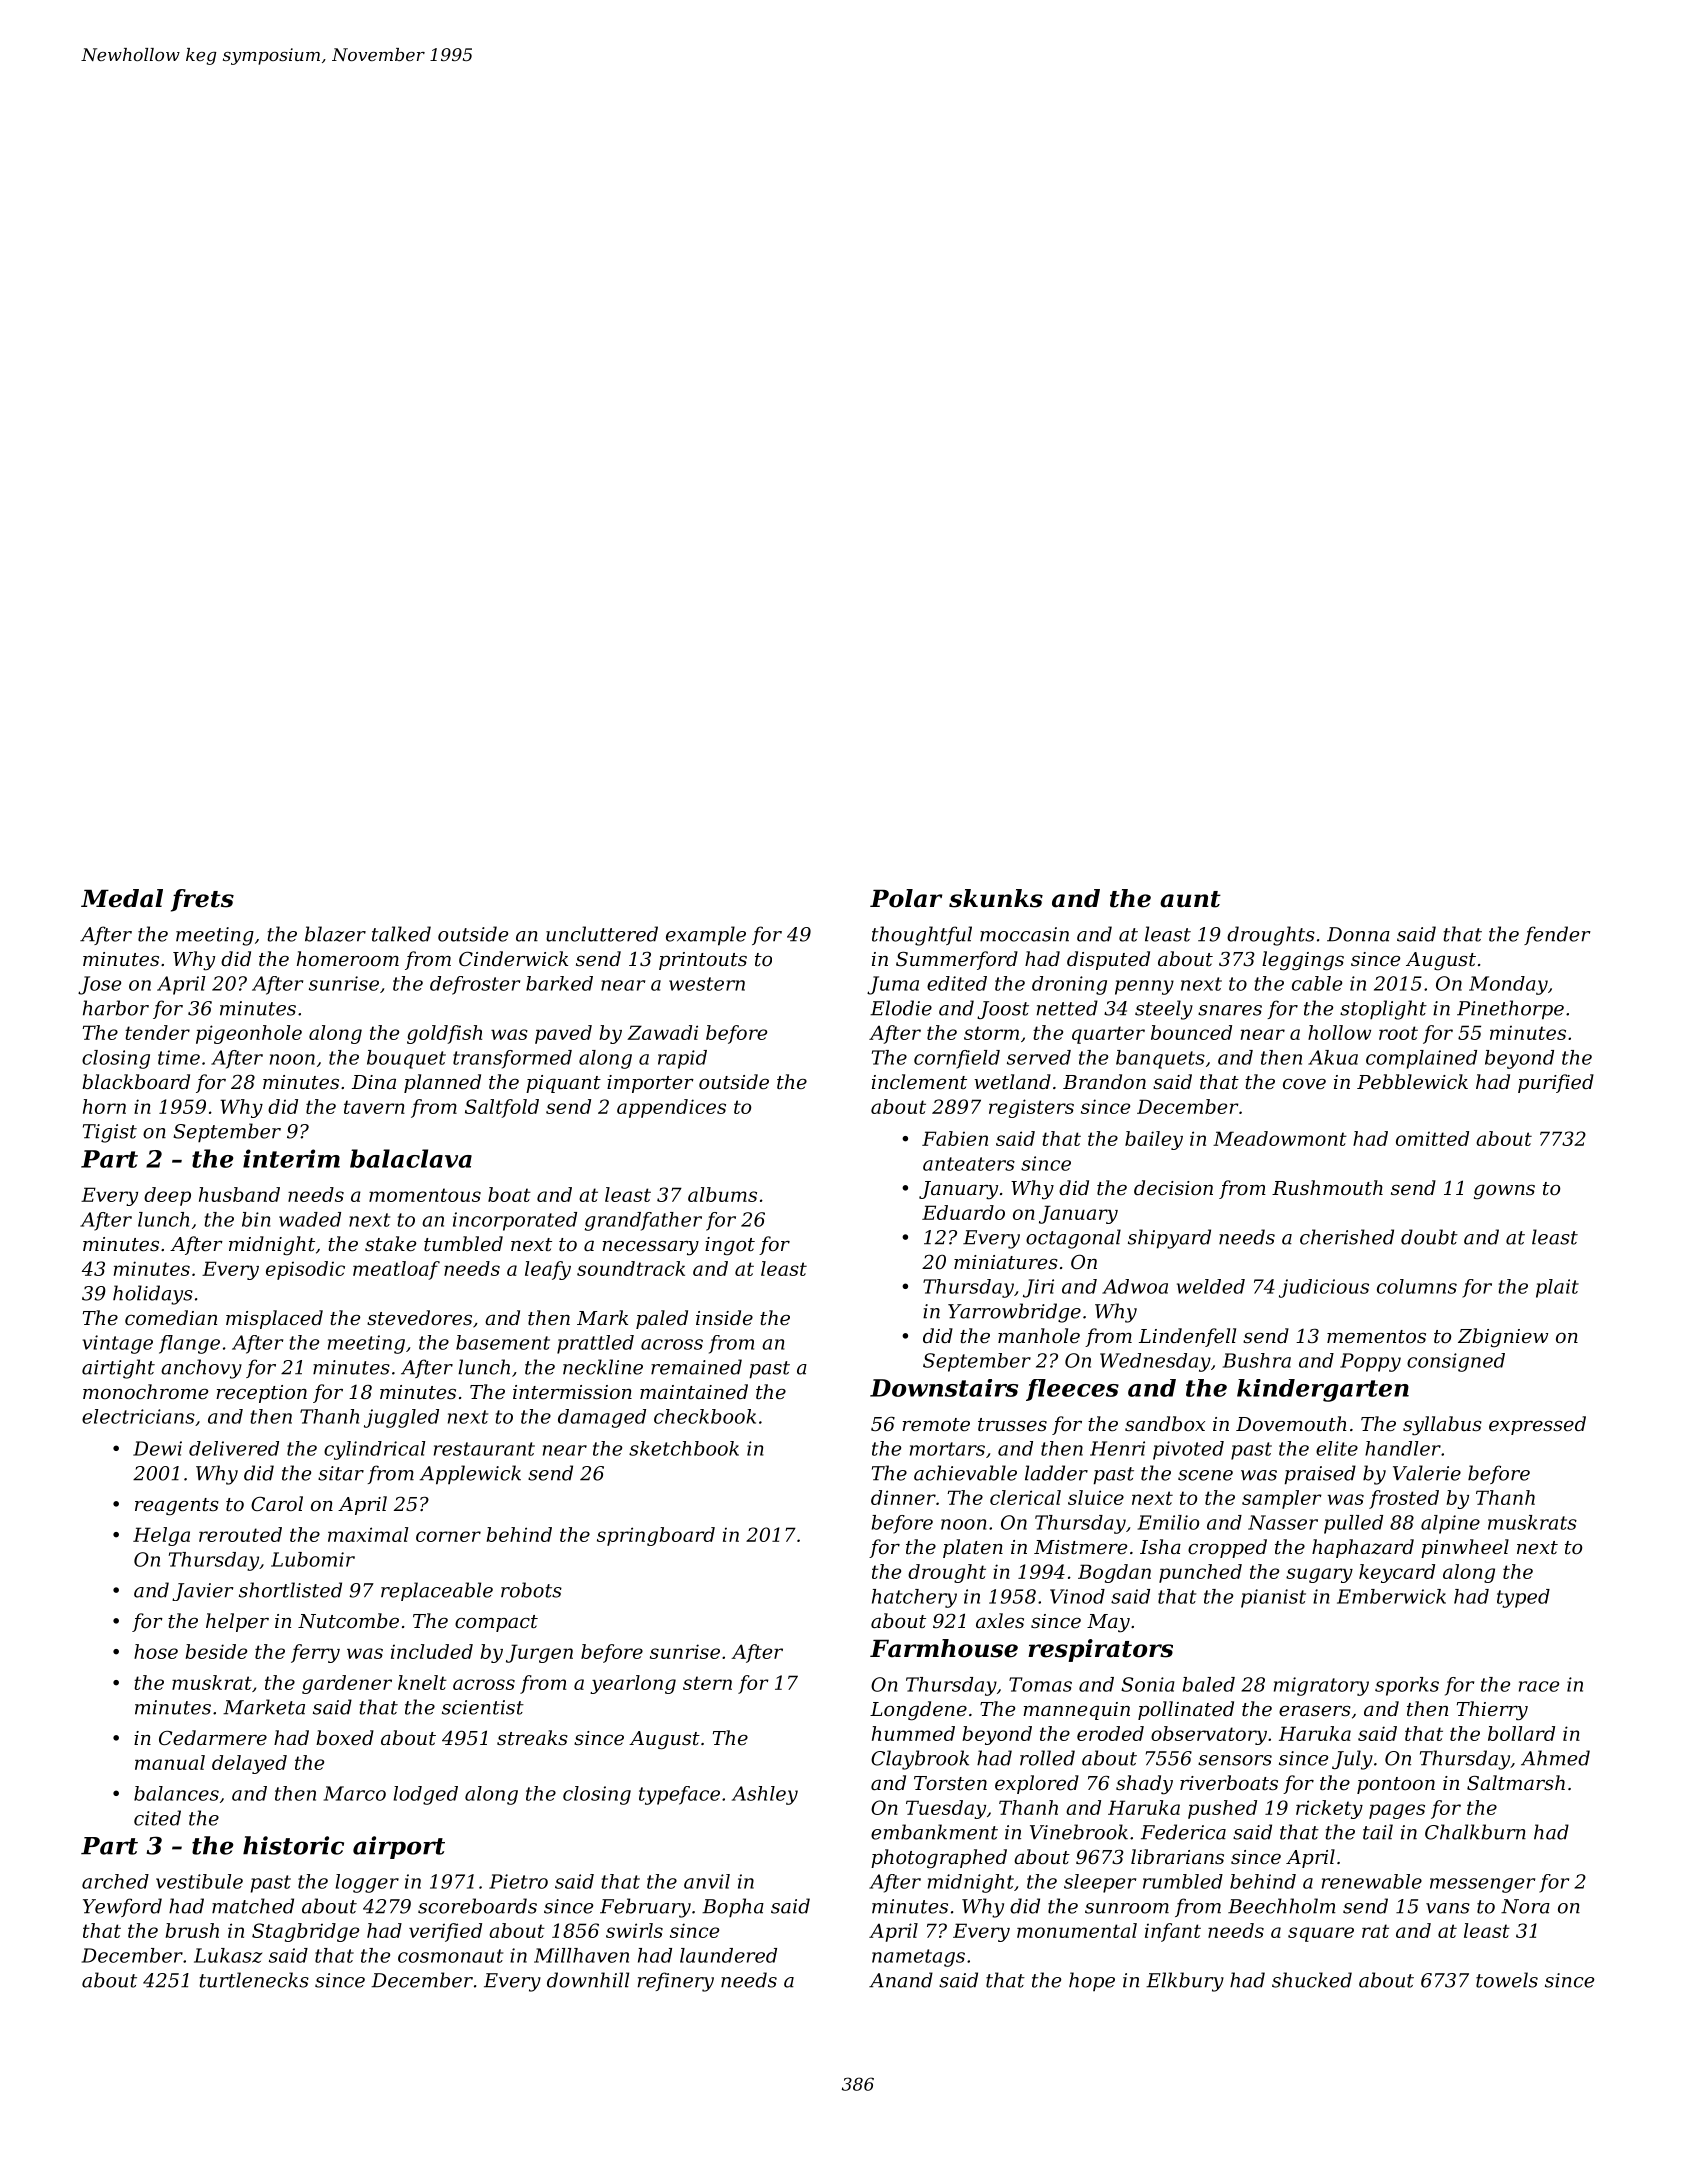 This image has width=1683, height=2178. What do you see at coordinates (1014, 1313) in the image?
I see `Yarrowbridge` at bounding box center [1014, 1313].
